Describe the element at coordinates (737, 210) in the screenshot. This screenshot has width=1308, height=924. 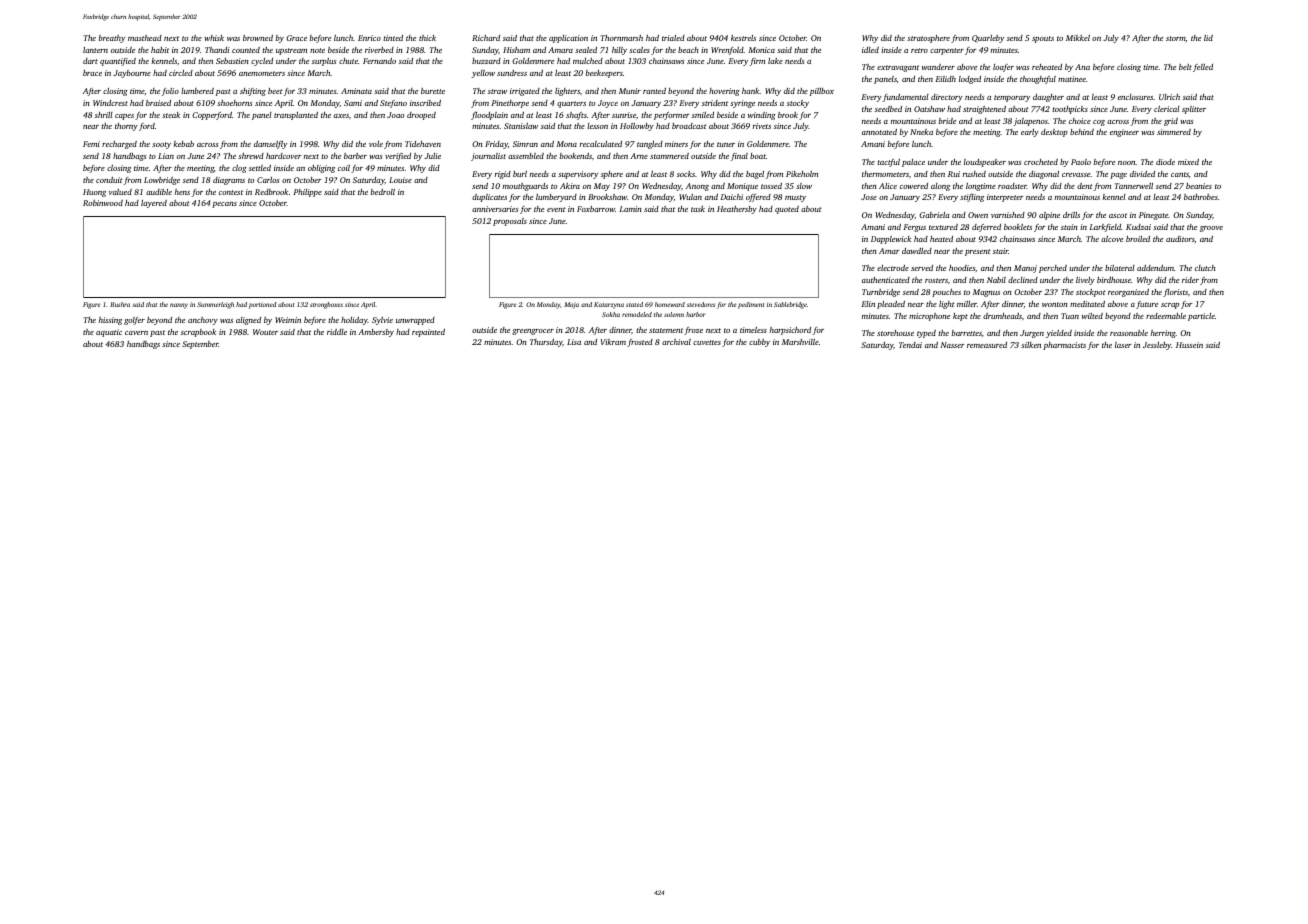
I see `Heathersby` at that location.
